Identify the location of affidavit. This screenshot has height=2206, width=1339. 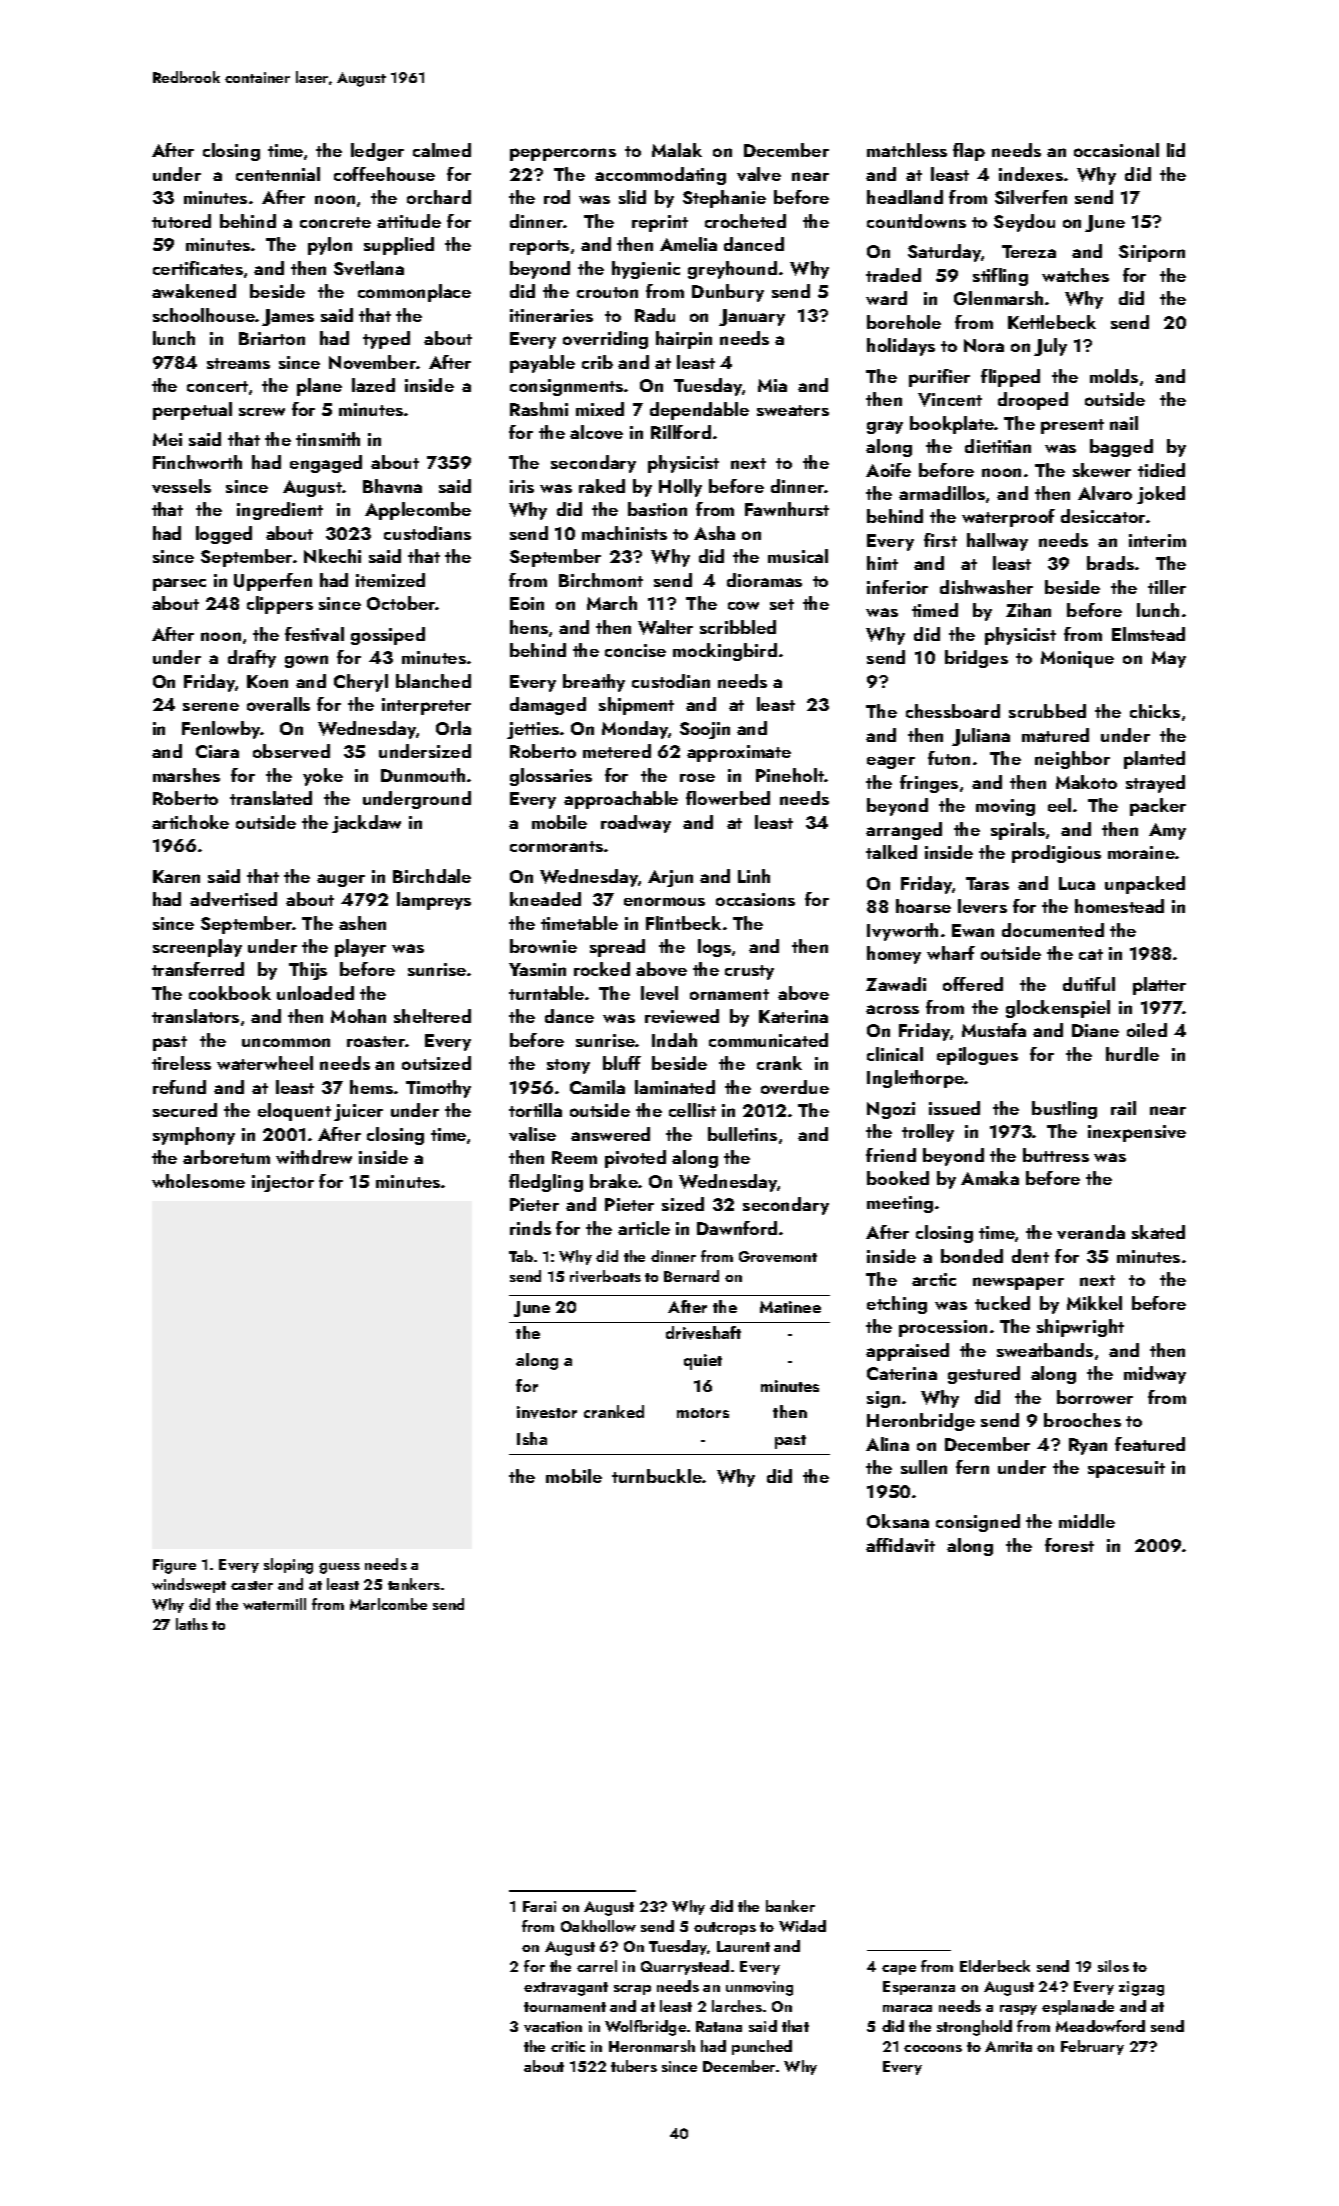
(900, 1545).
